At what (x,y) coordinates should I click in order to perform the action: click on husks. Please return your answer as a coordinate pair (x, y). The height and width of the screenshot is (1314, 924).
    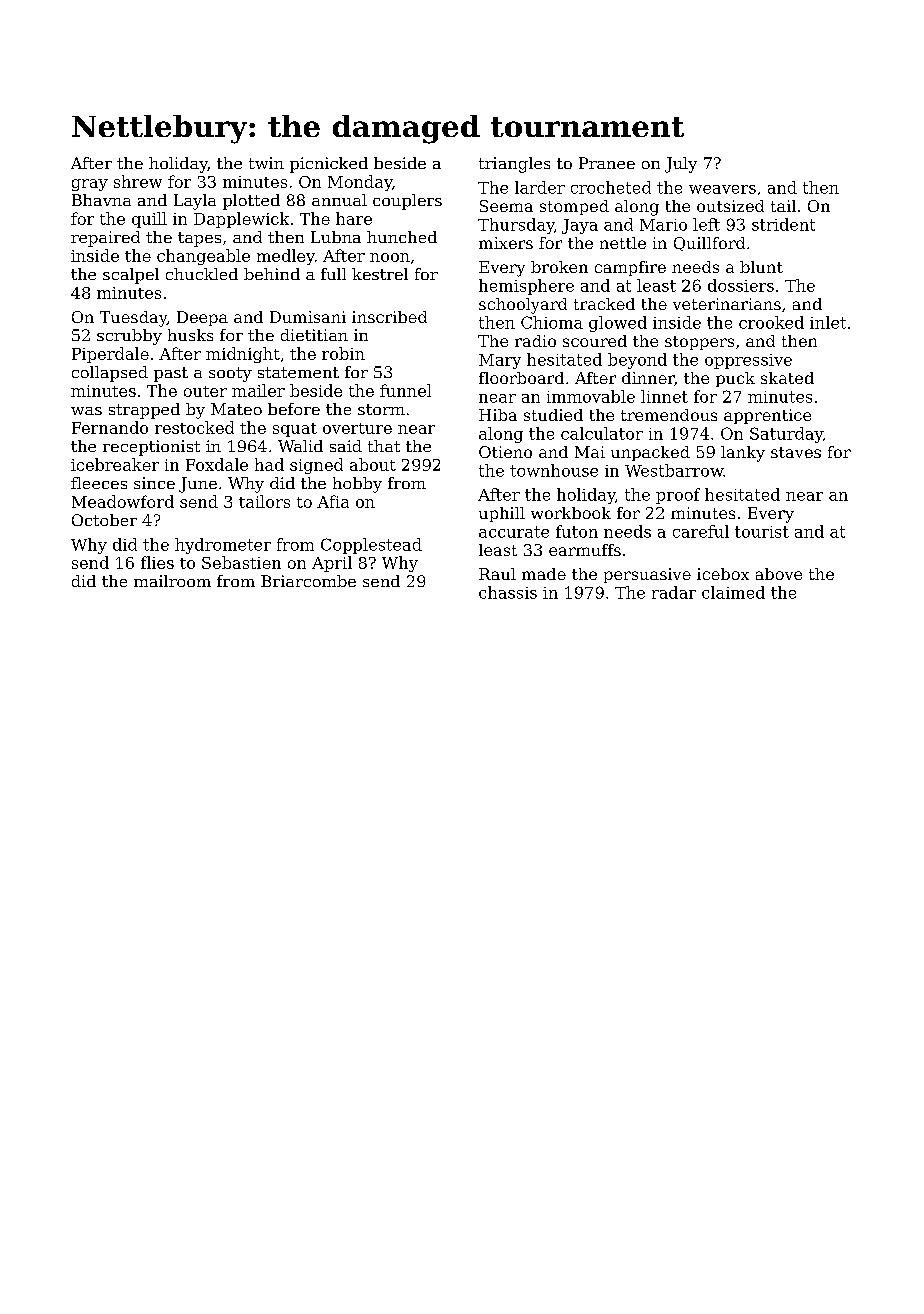
    Looking at the image, I should click on (190, 335).
